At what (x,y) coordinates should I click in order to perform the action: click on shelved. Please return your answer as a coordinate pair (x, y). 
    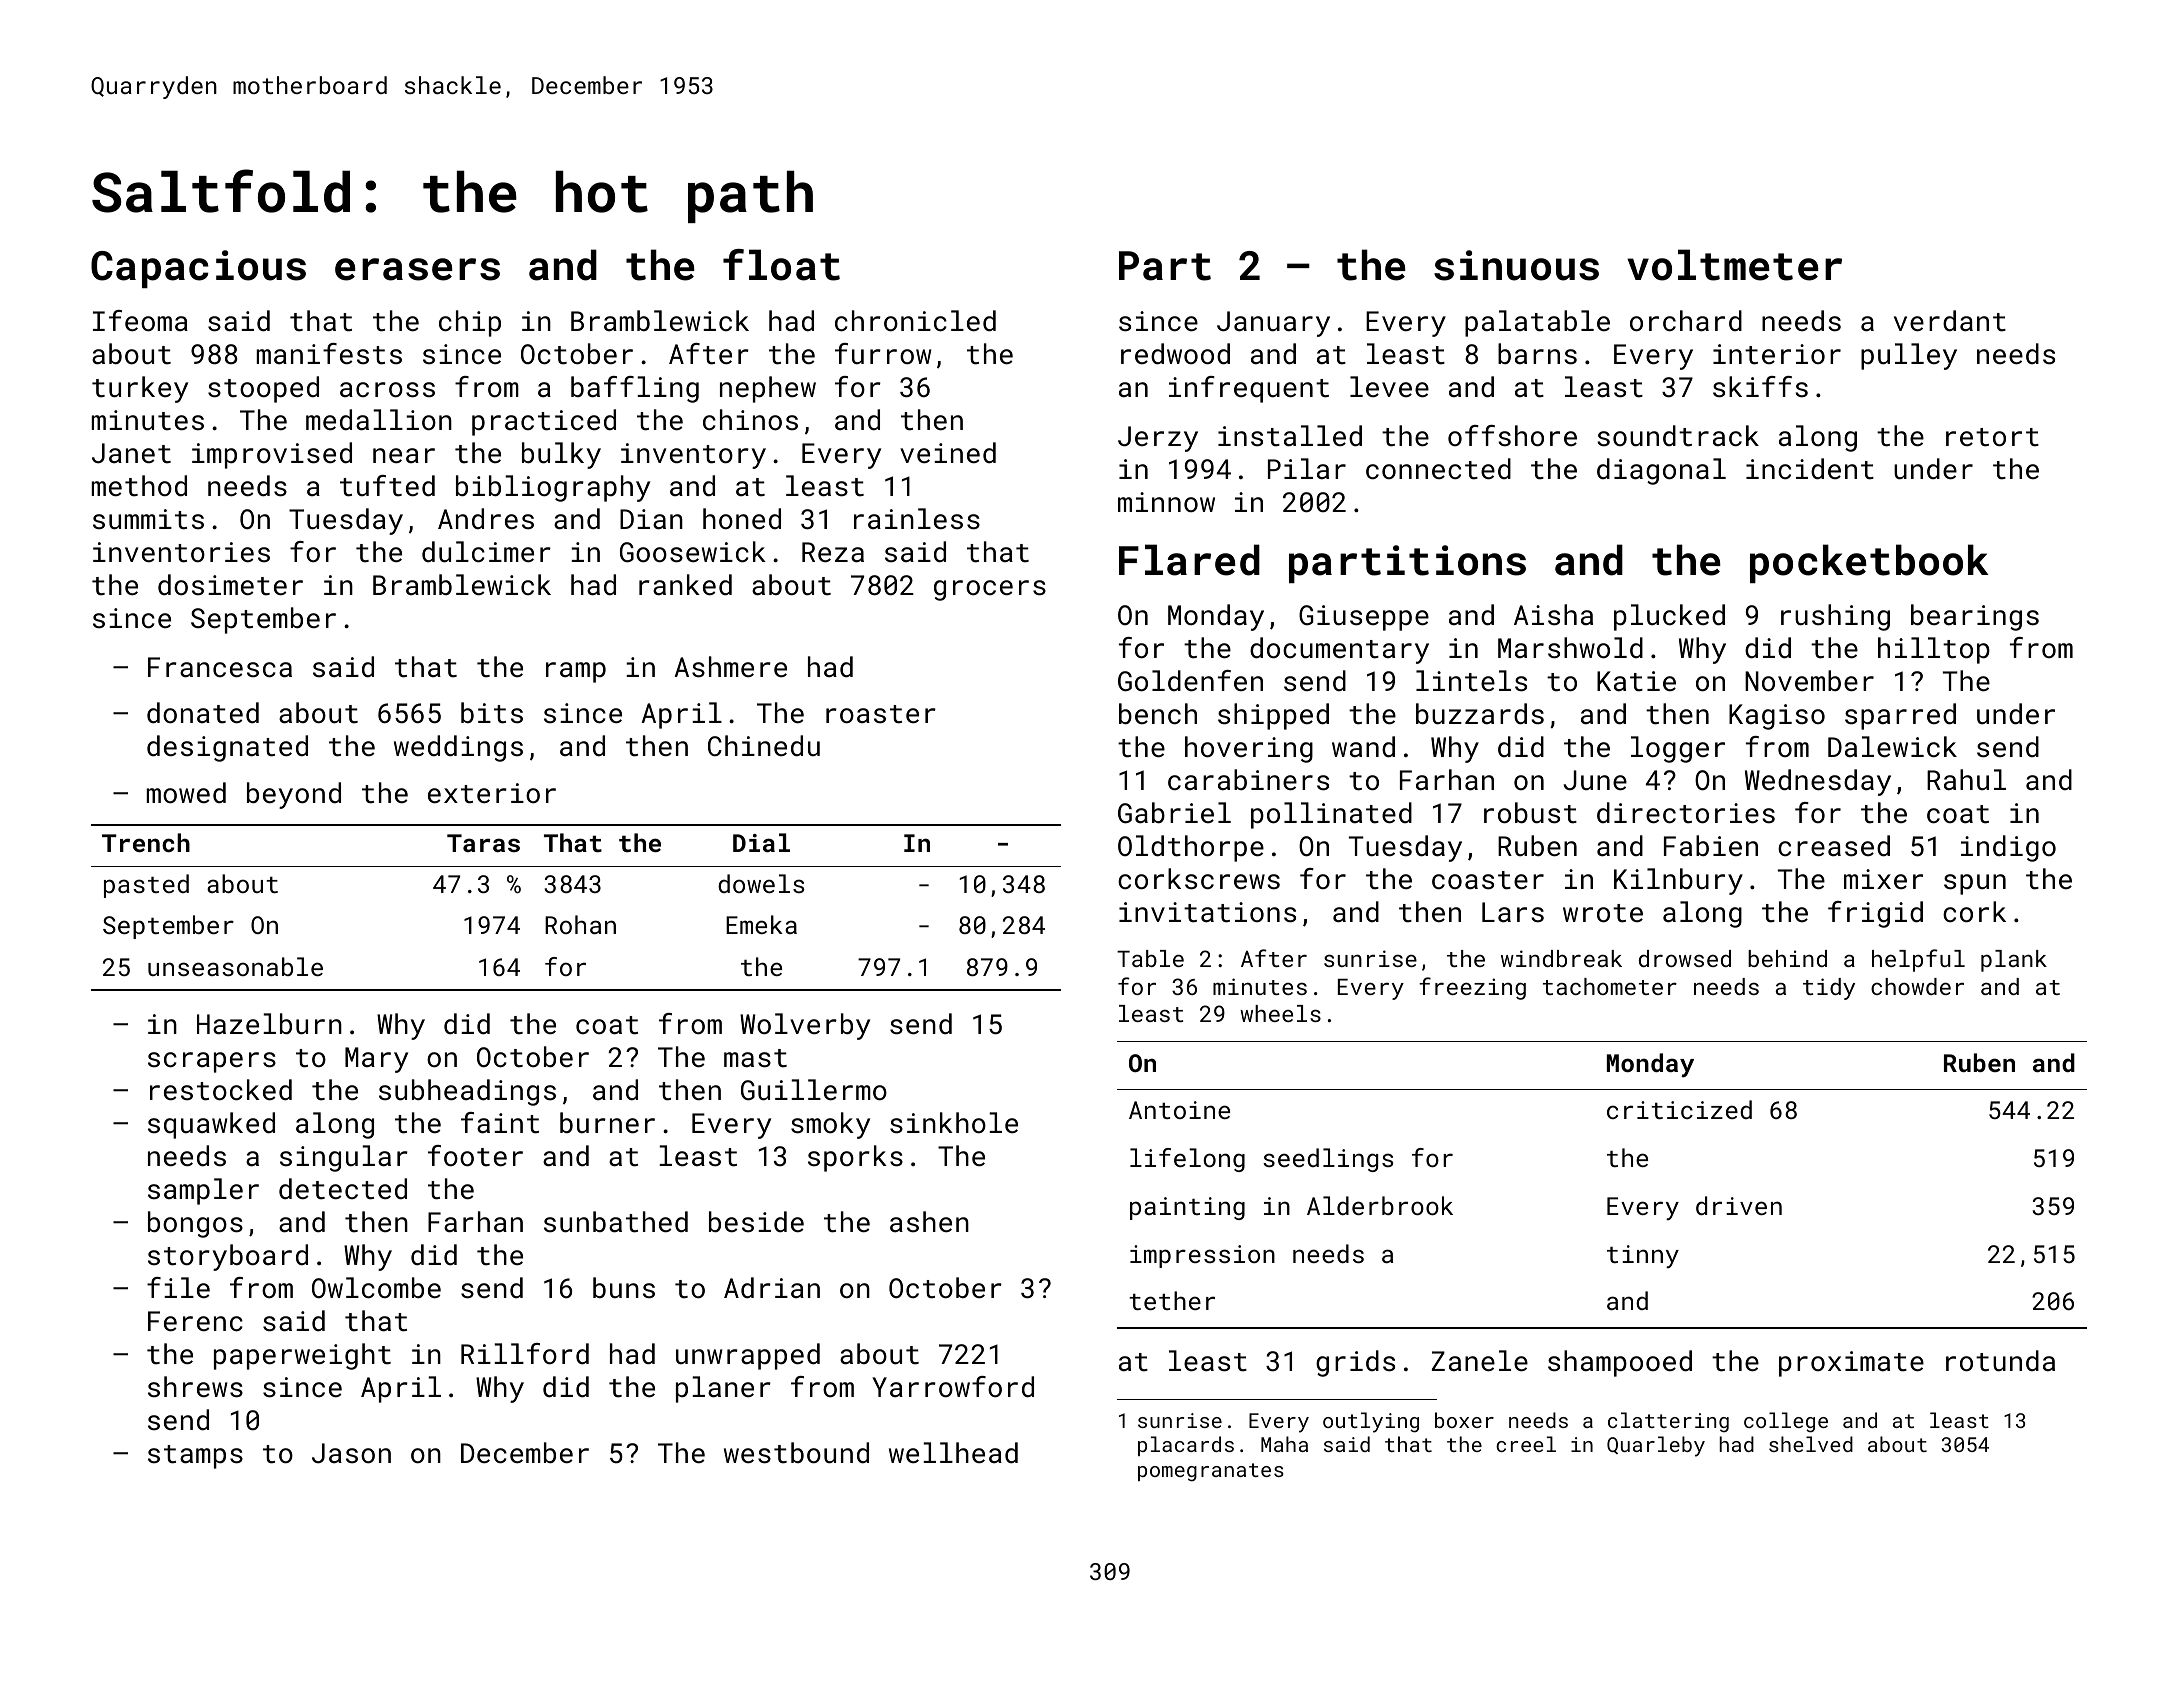
    Looking at the image, I should click on (1811, 1444).
